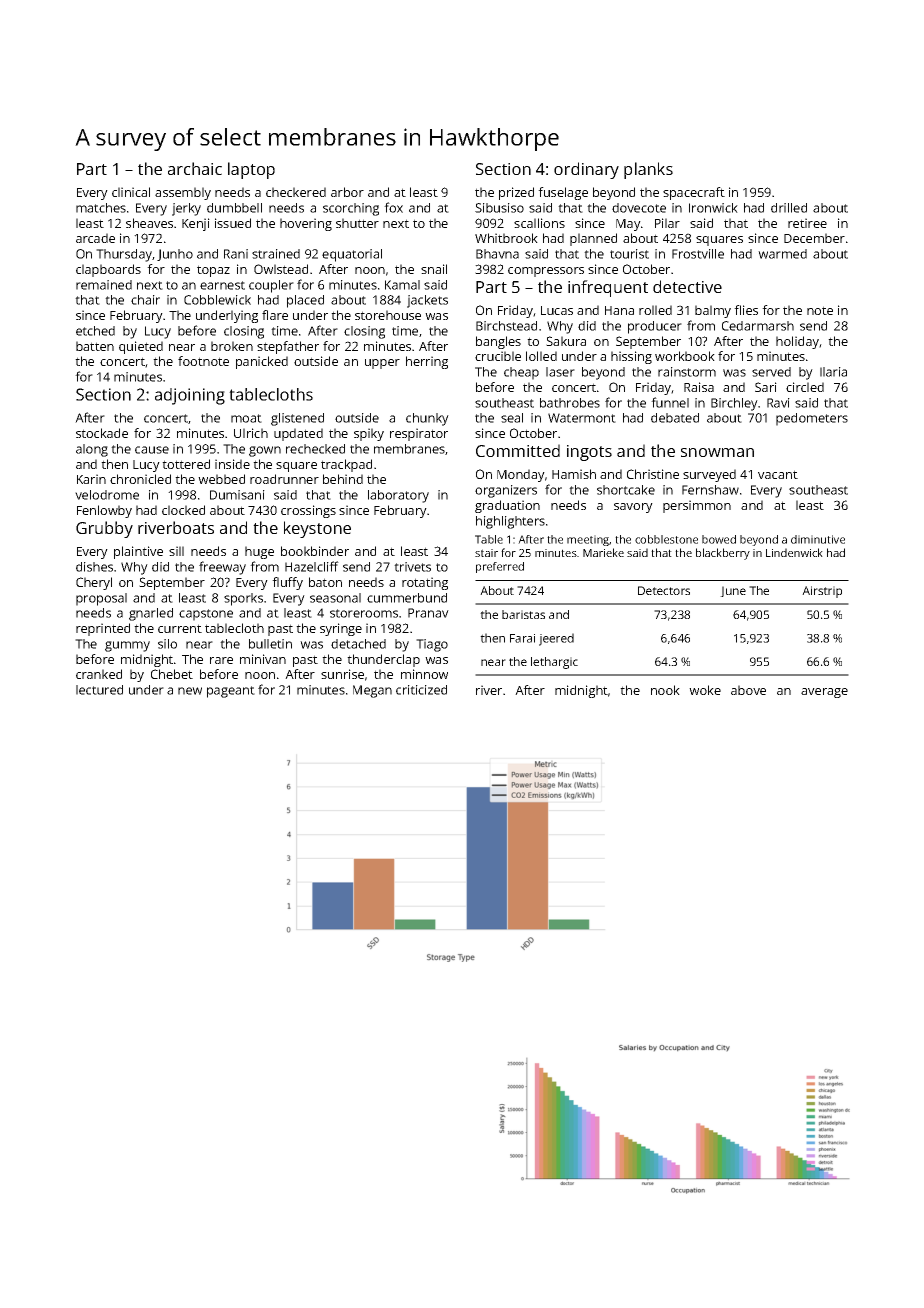 This screenshot has width=924, height=1308. I want to click on average, so click(824, 693).
